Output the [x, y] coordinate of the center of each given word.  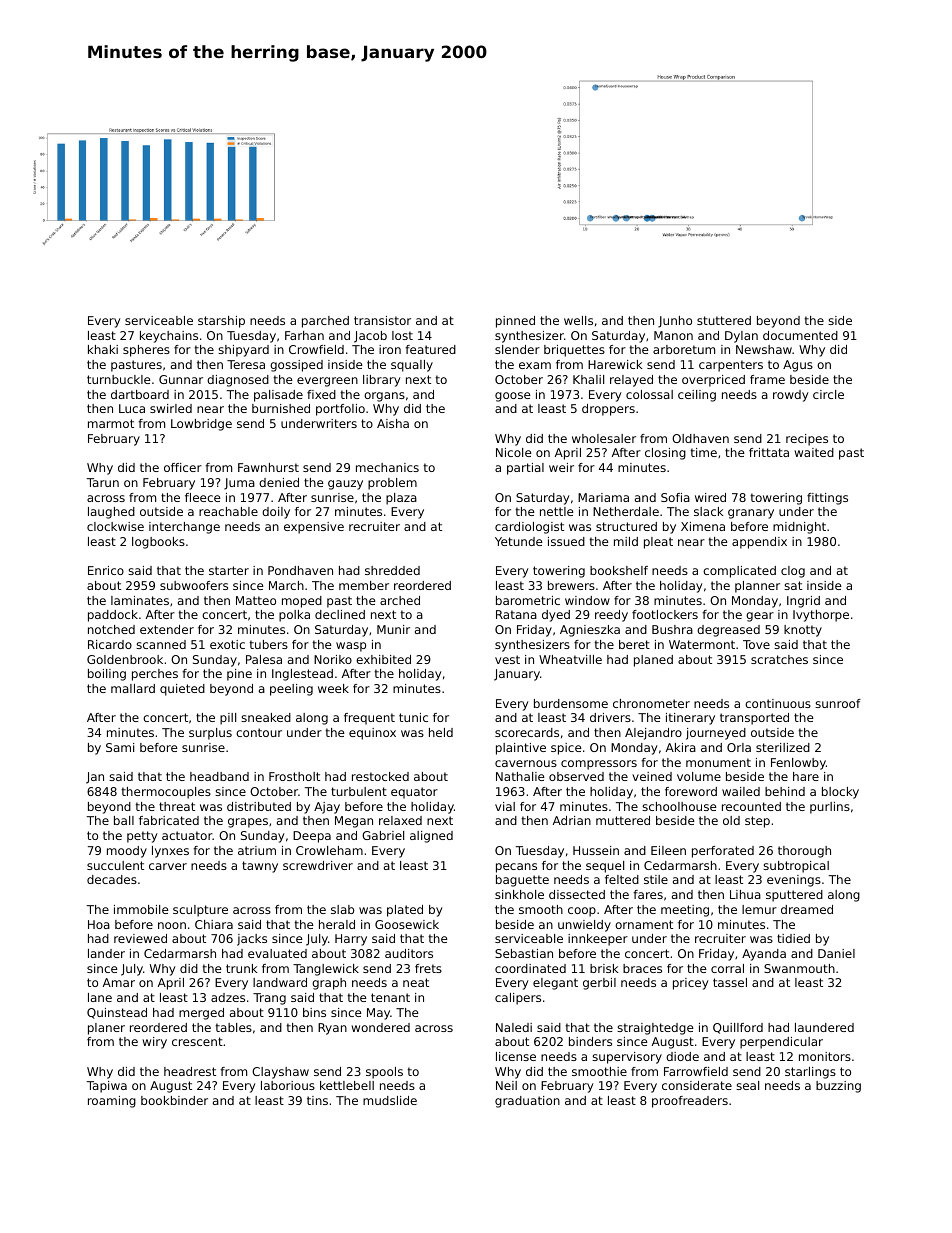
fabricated [169, 820]
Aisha [393, 423]
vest [507, 659]
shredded [392, 570]
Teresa [246, 364]
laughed [111, 513]
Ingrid [803, 602]
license [516, 1056]
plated [405, 911]
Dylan [741, 337]
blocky [840, 793]
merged [201, 1014]
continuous [778, 703]
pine [239, 675]
